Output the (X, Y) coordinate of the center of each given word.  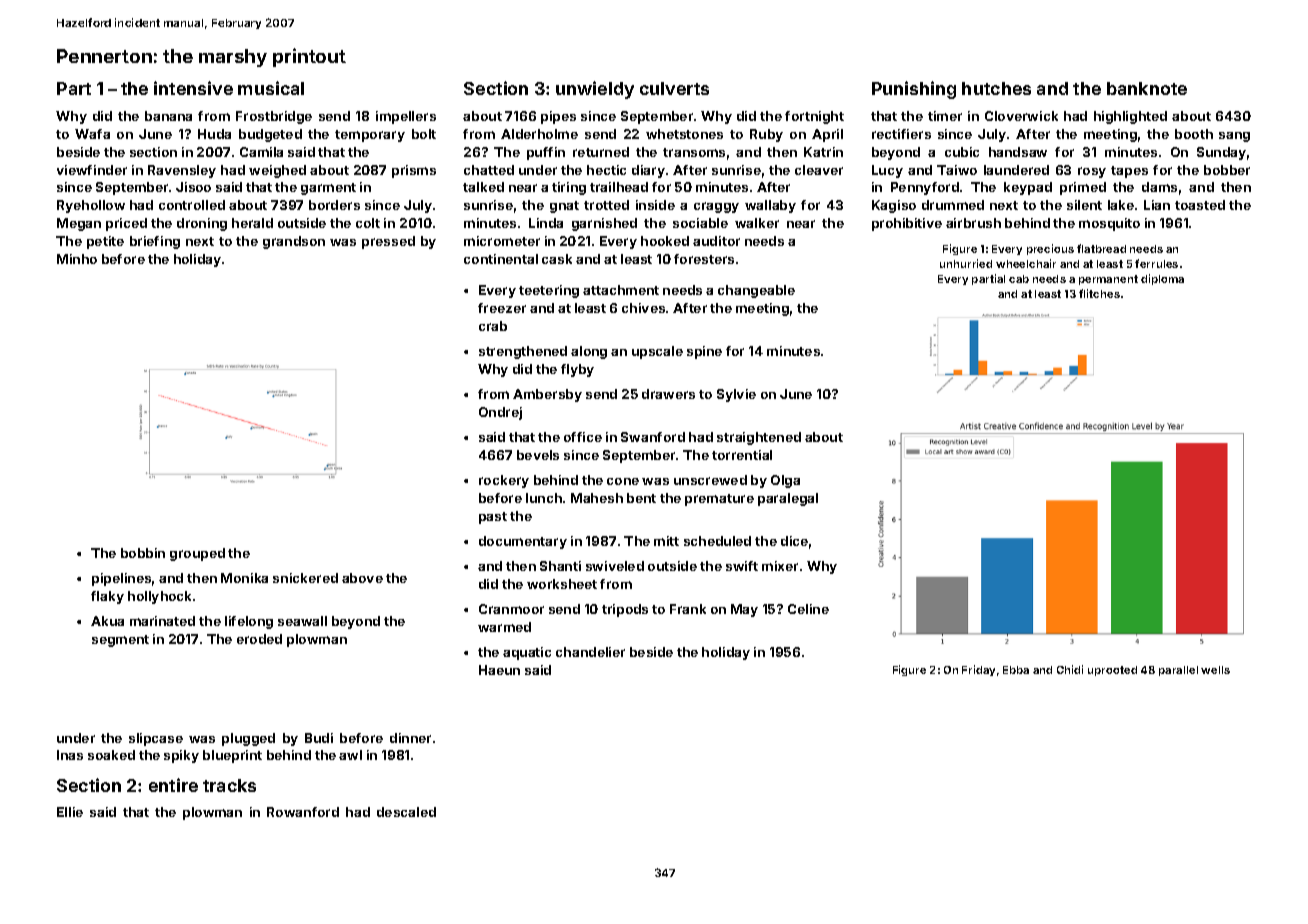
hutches (996, 88)
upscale (657, 352)
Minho (77, 259)
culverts (674, 88)
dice (794, 541)
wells (1215, 670)
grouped (197, 554)
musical (271, 88)
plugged (248, 739)
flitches (1099, 293)
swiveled (615, 566)
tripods (625, 610)
